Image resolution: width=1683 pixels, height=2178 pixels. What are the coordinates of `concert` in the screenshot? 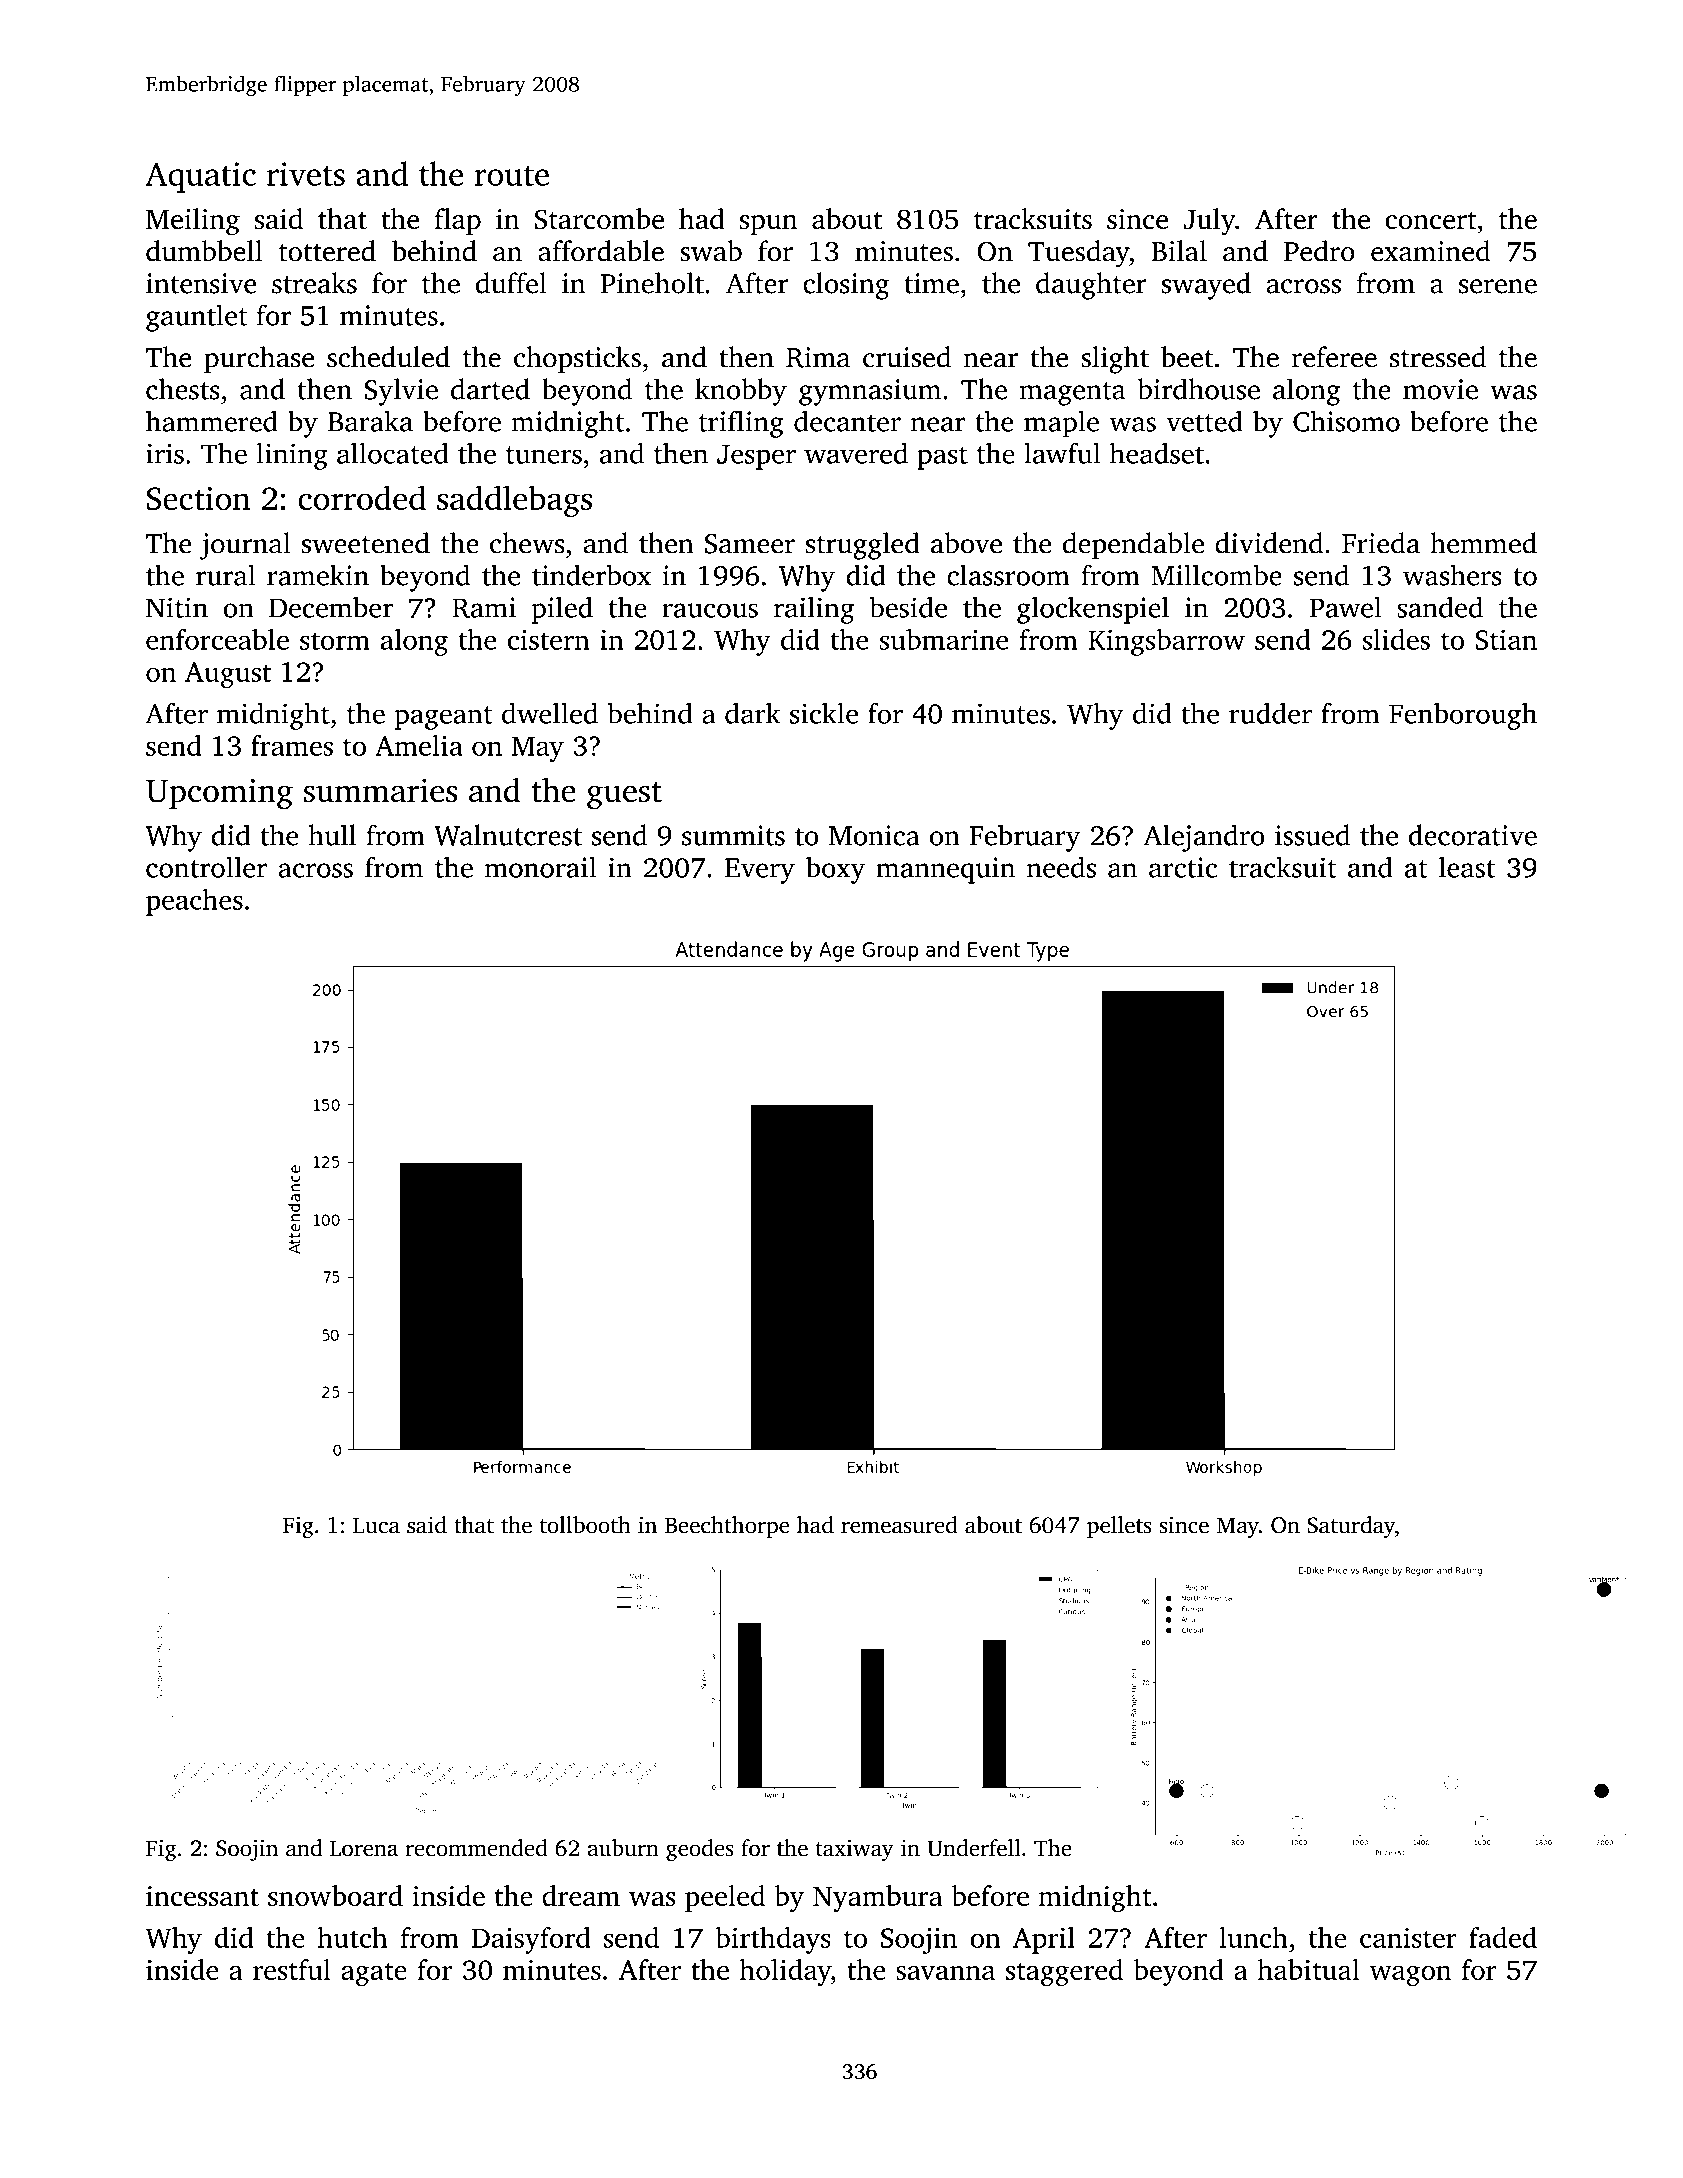 It's located at (1431, 221).
